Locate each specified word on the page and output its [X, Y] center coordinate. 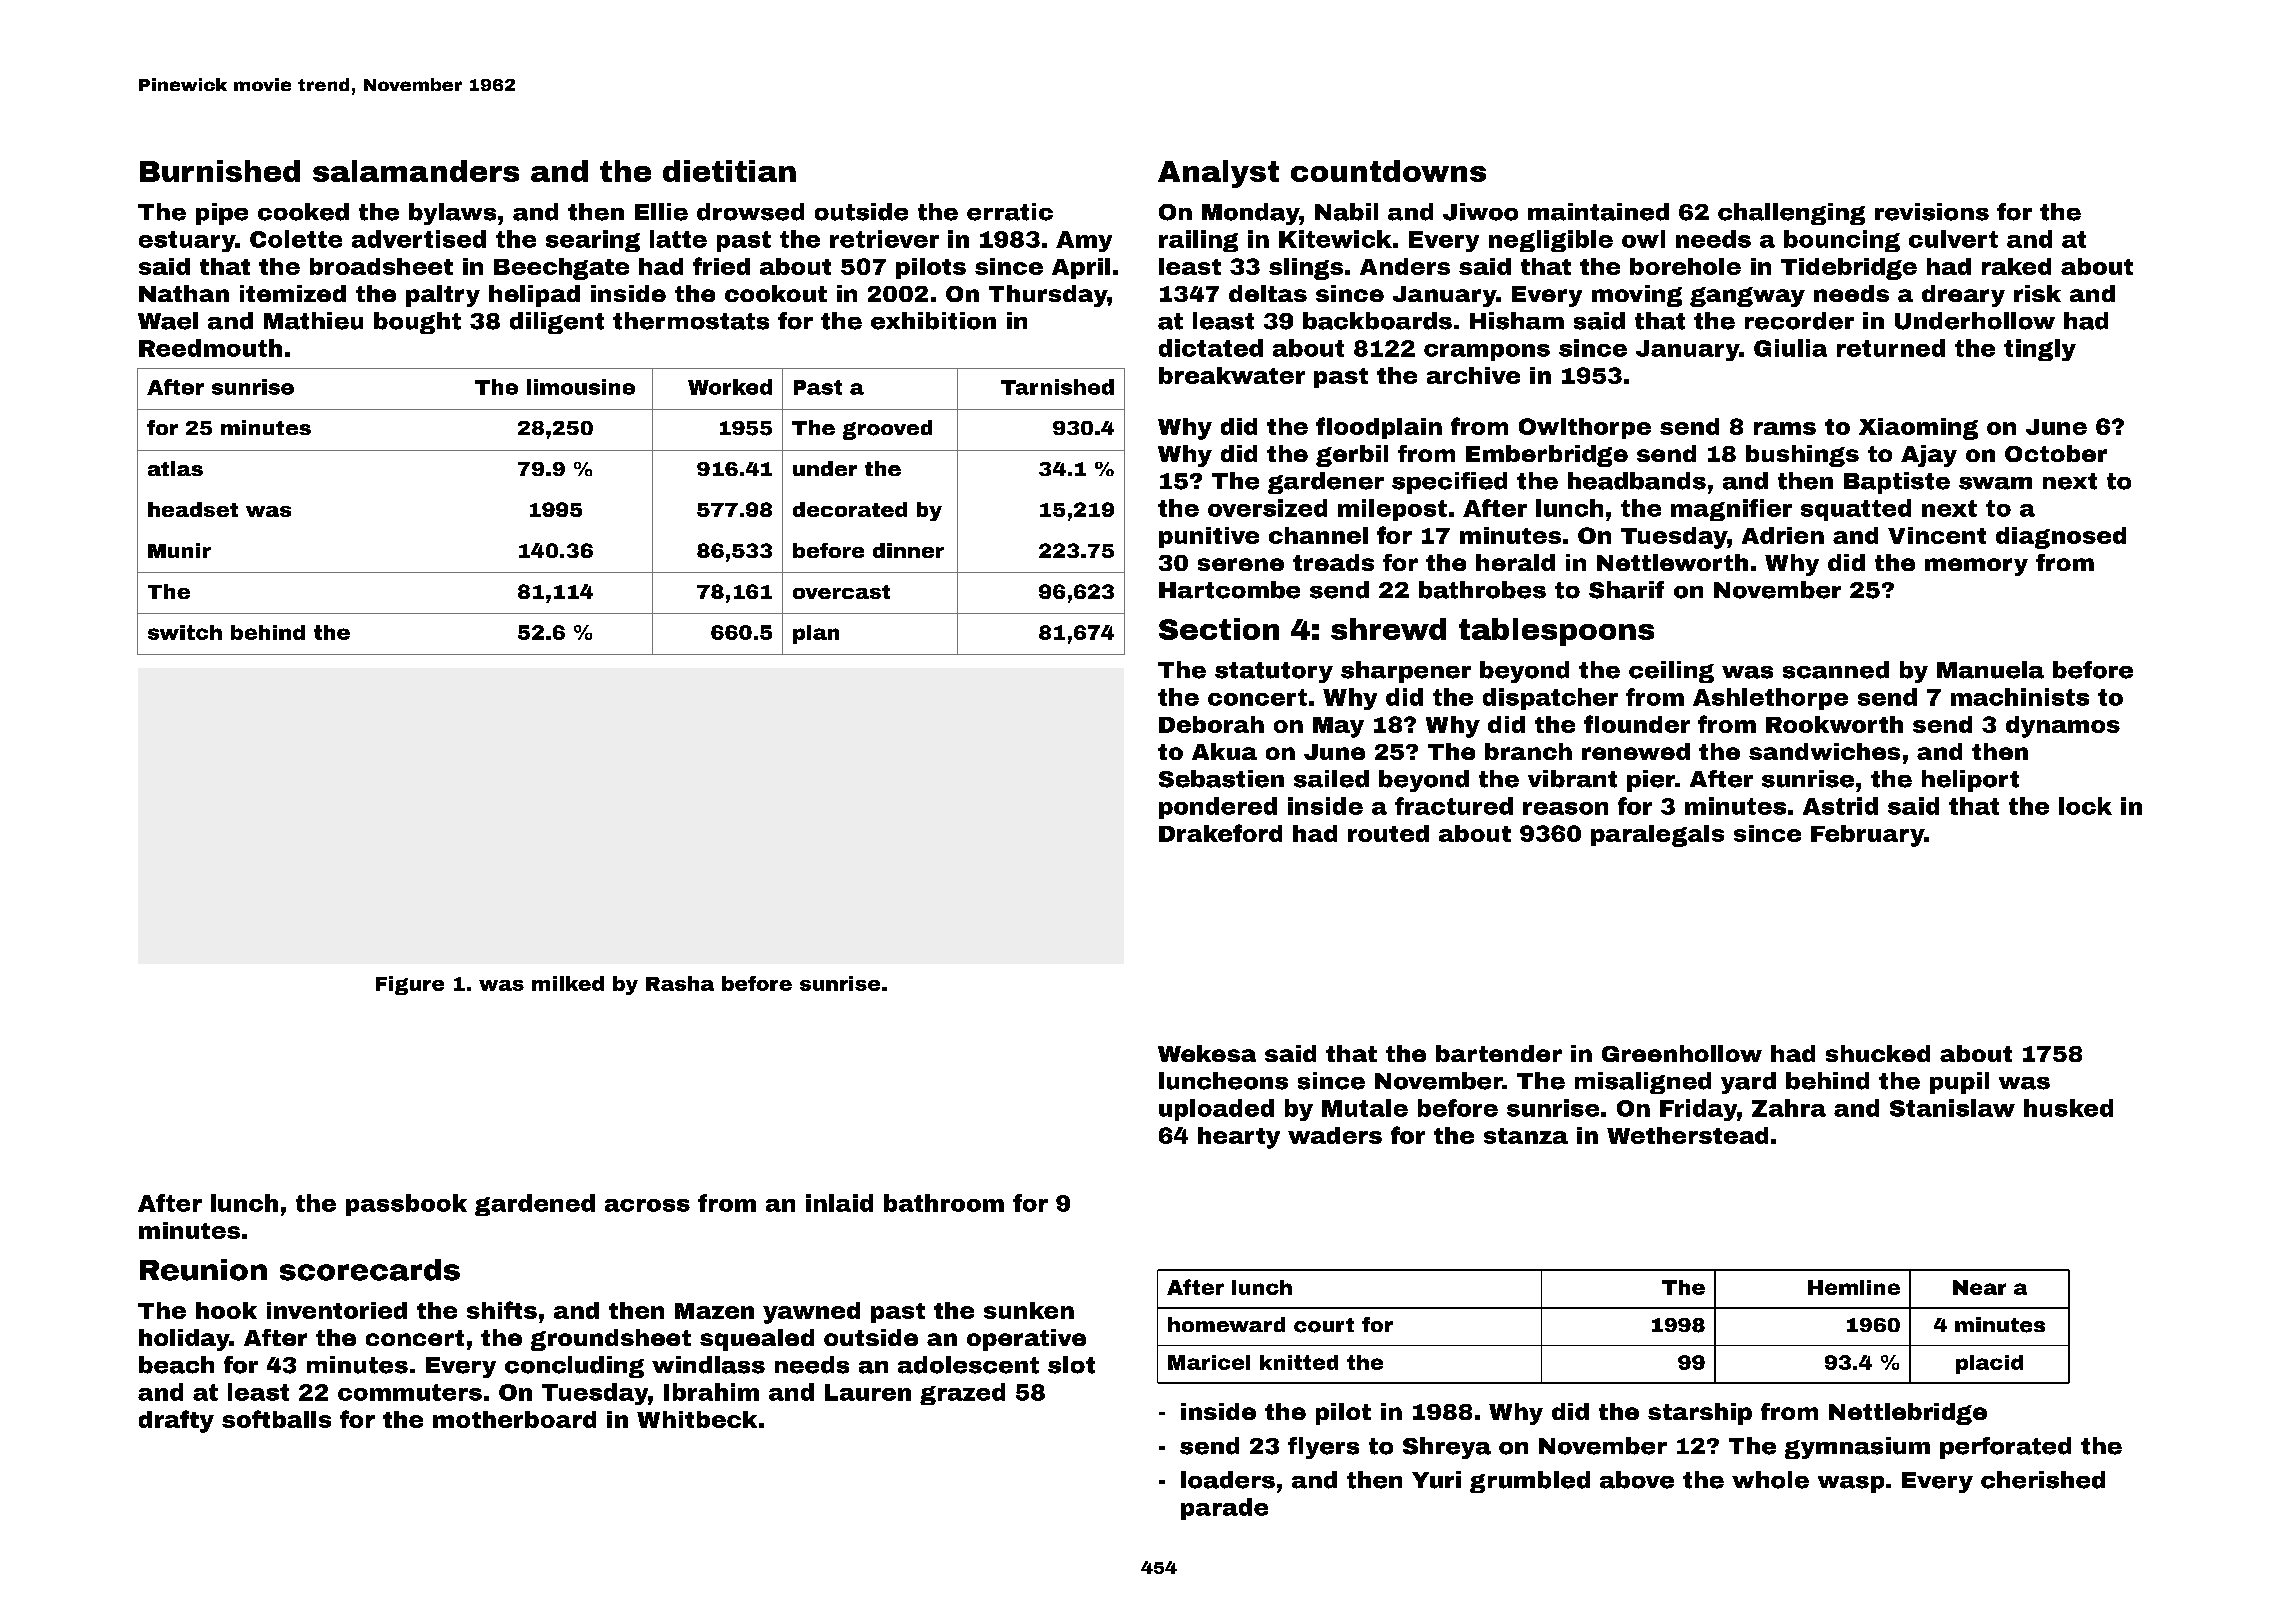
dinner [908, 550]
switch [185, 632]
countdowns [1388, 171]
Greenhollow [1682, 1053]
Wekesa [1207, 1053]
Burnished [220, 171]
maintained [1598, 212]
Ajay [1929, 456]
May [1338, 727]
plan [816, 634]
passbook [406, 1205]
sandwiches [1824, 751]
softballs [276, 1419]
